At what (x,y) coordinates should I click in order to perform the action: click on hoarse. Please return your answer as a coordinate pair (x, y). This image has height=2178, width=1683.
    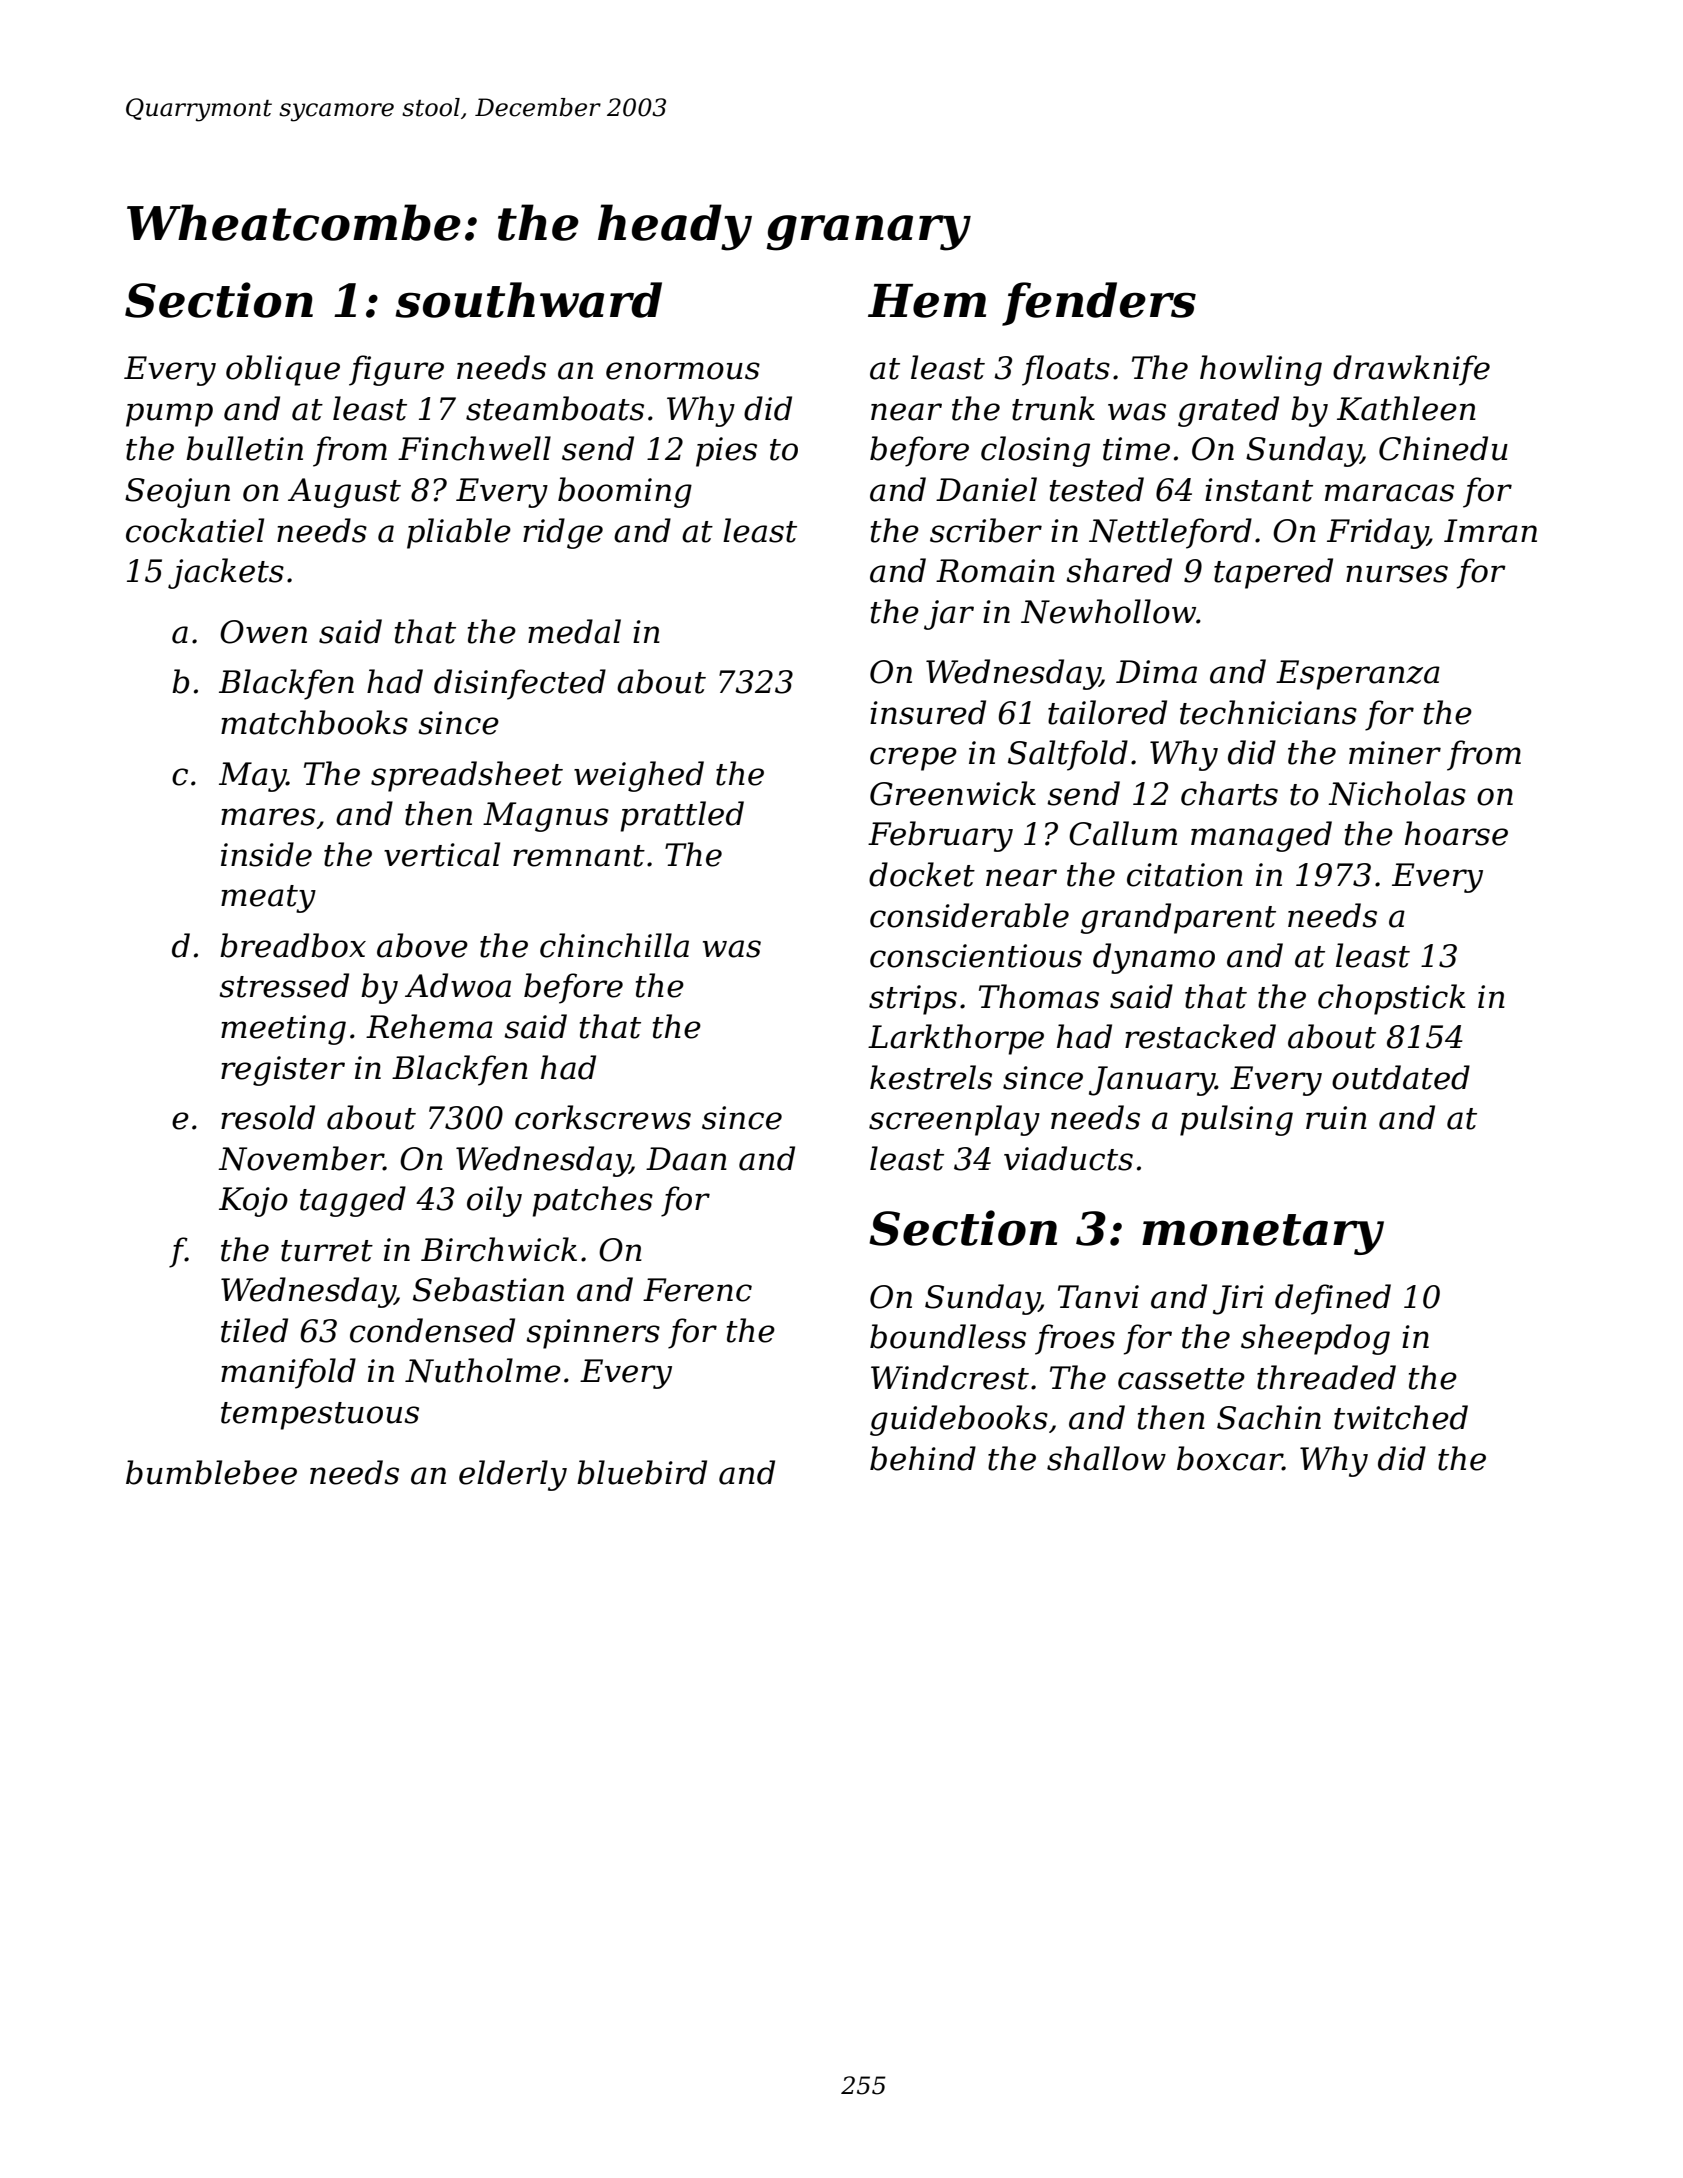
    Looking at the image, I should click on (1456, 833).
